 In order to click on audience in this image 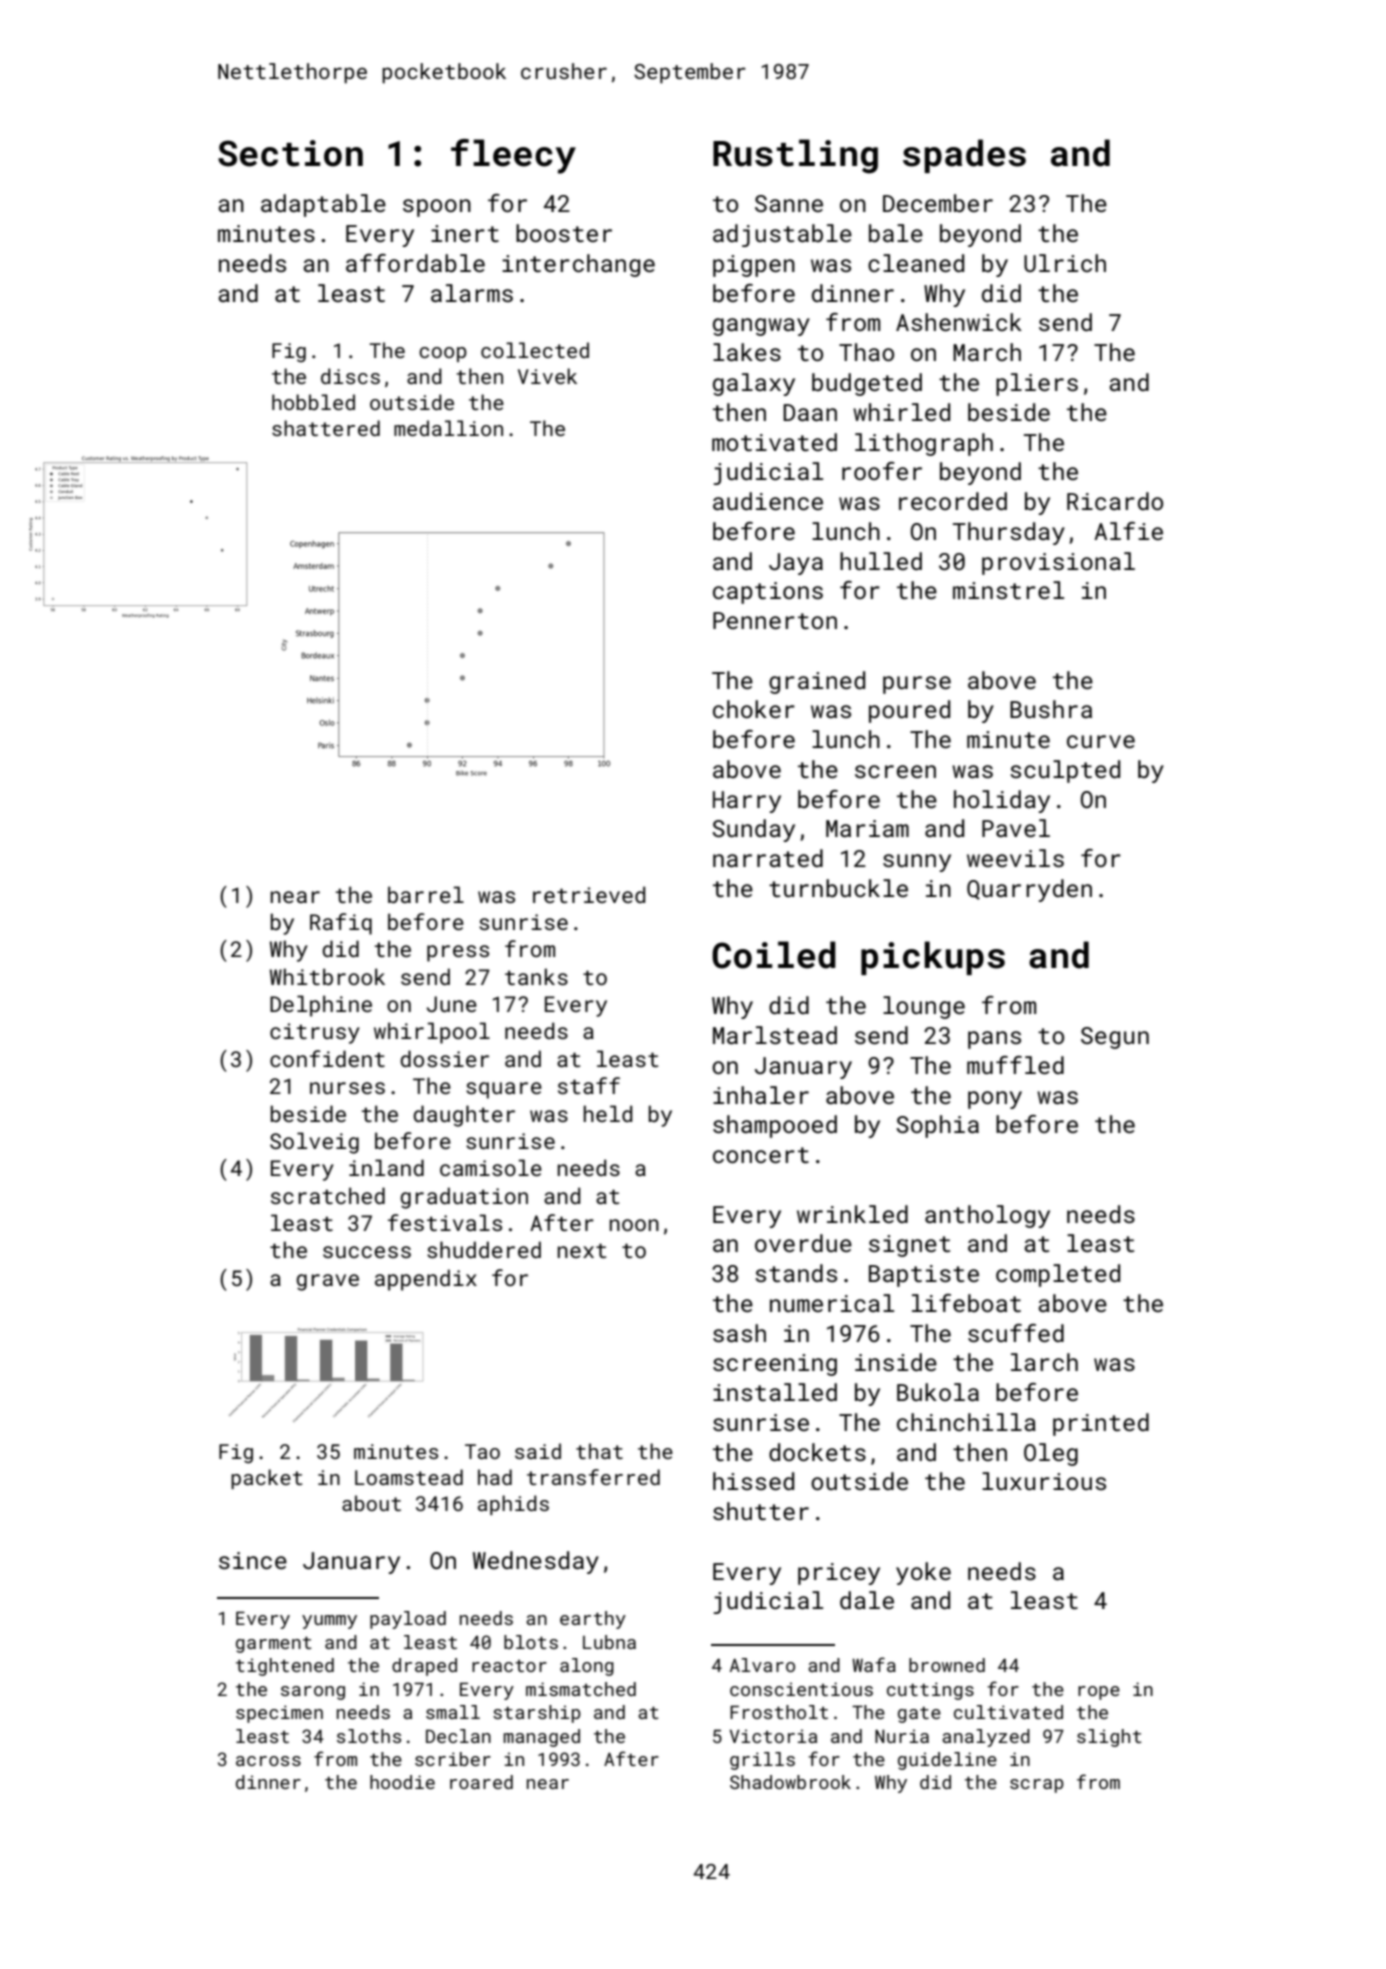, I will do `click(768, 501)`.
